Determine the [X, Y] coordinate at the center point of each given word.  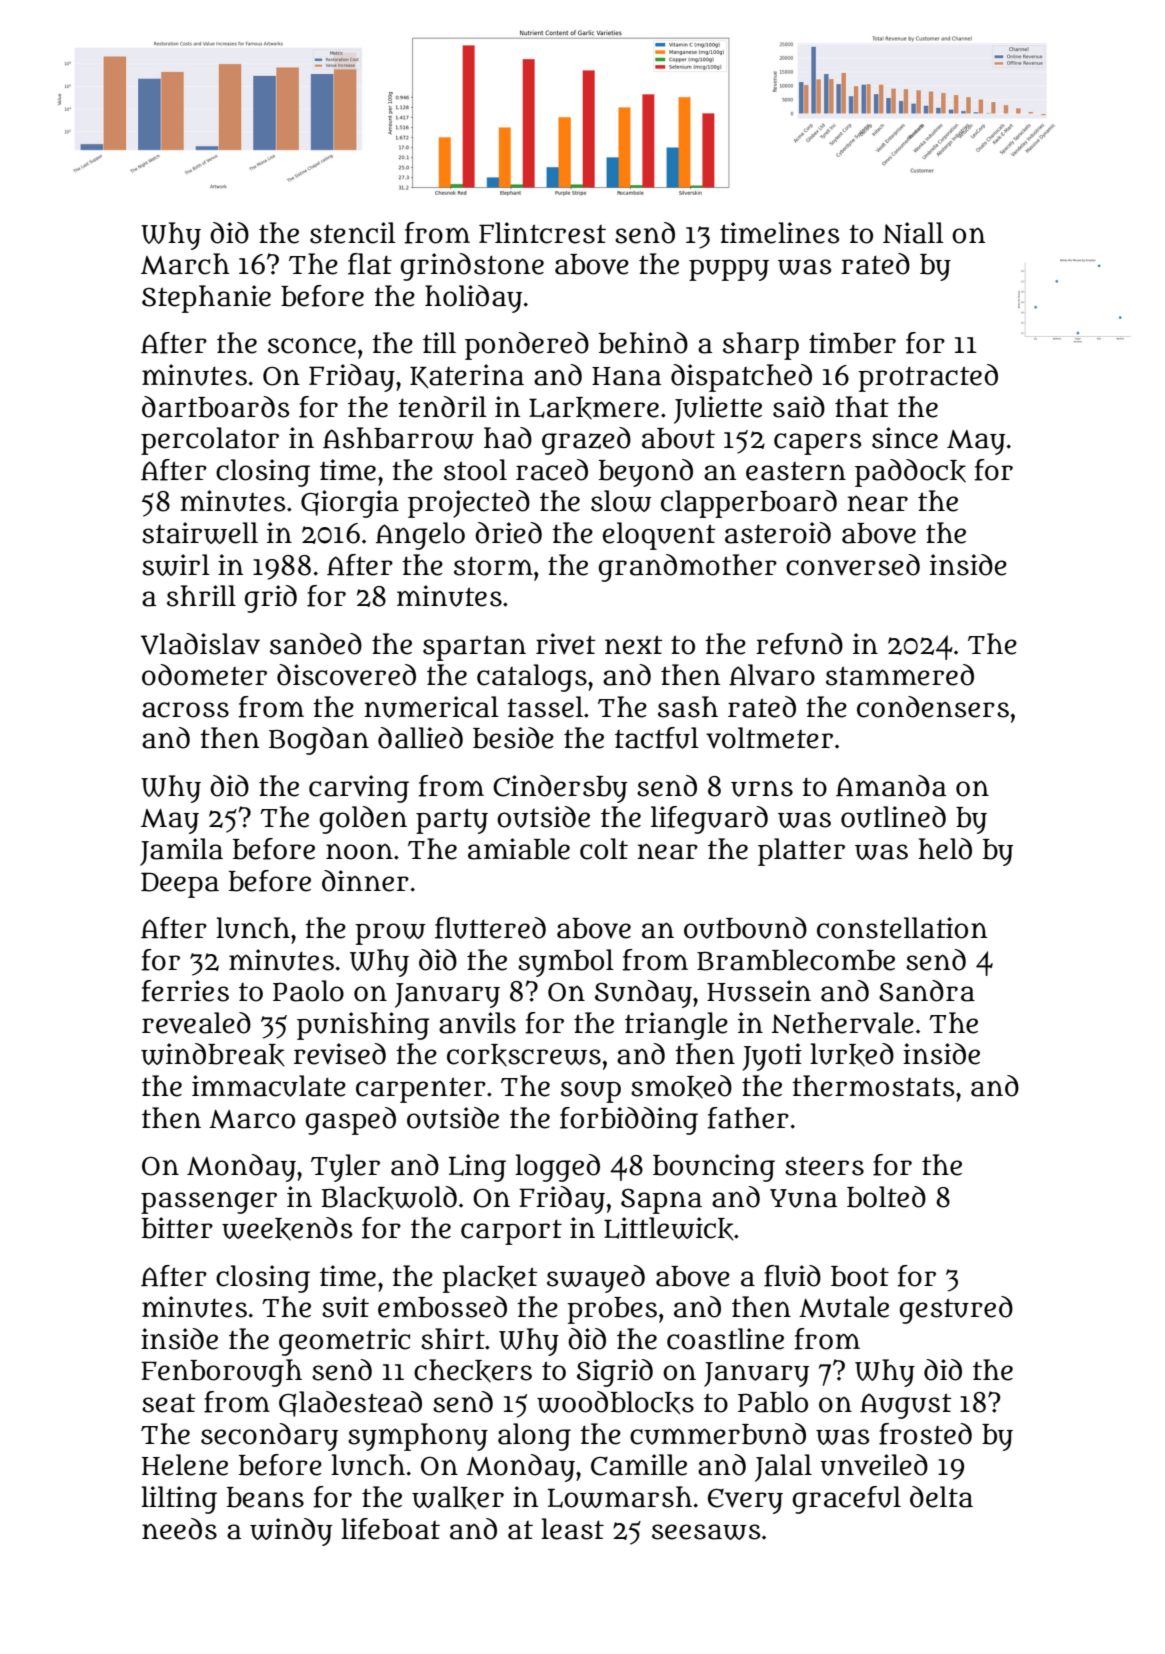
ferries [185, 991]
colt [604, 849]
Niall [913, 233]
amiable [519, 849]
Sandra [927, 991]
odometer [204, 675]
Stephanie [206, 299]
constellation [902, 928]
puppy [729, 270]
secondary [269, 1437]
